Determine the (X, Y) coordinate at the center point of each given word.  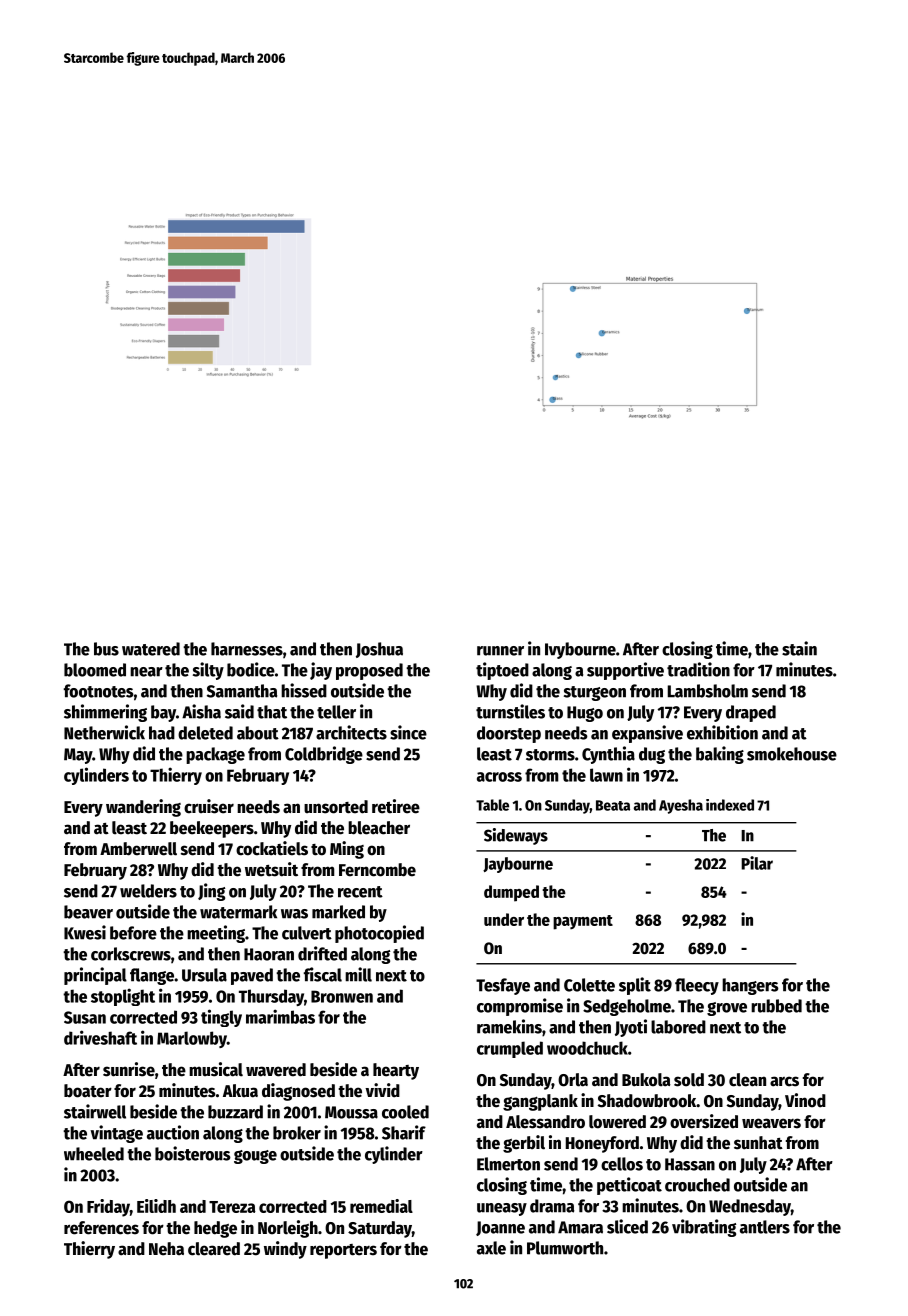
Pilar (757, 863)
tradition (698, 669)
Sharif (404, 1132)
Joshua (379, 650)
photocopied (379, 934)
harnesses (247, 649)
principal (95, 976)
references (101, 1228)
